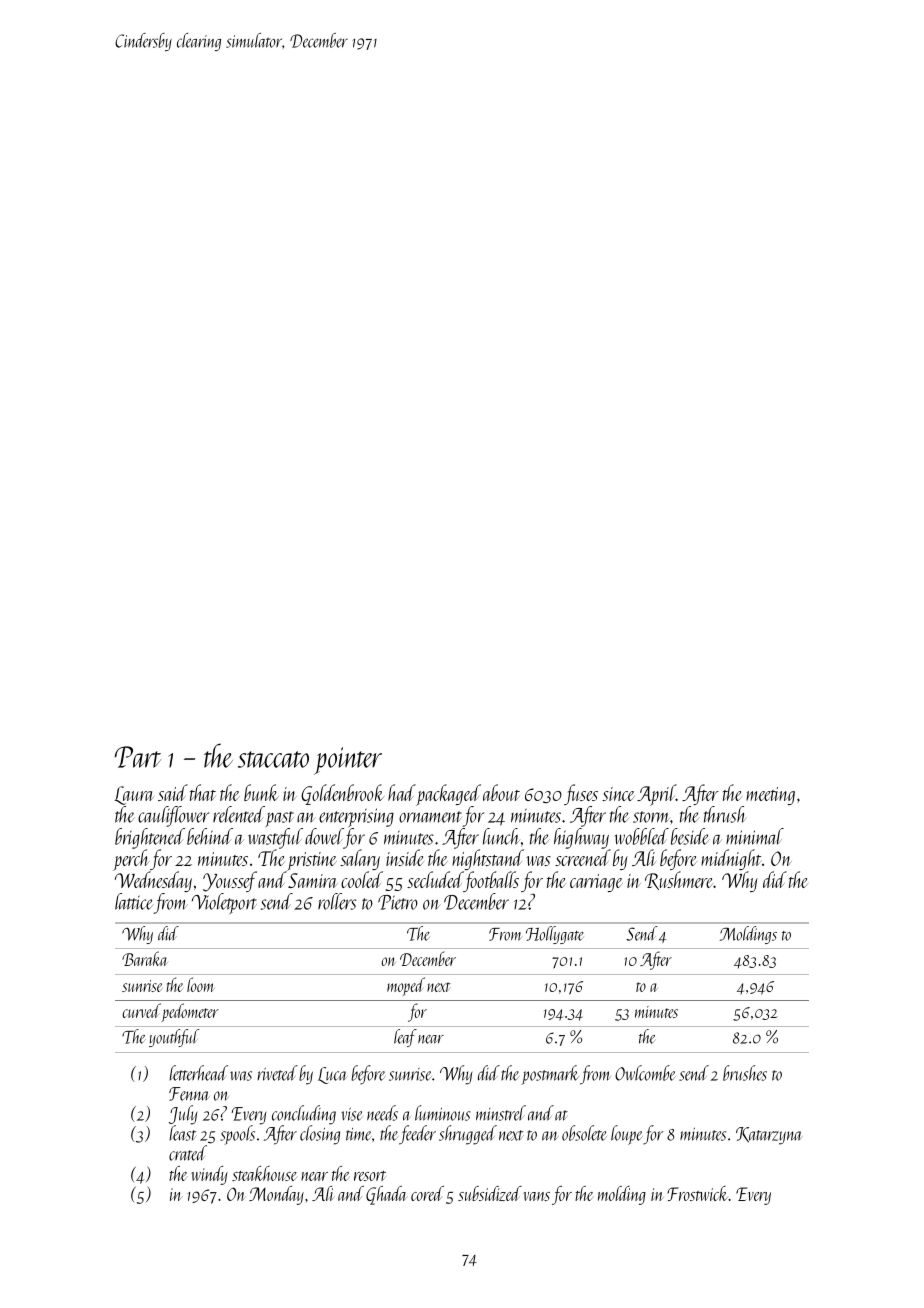 This page has height=1308, width=924. I want to click on crated, so click(188, 1153).
